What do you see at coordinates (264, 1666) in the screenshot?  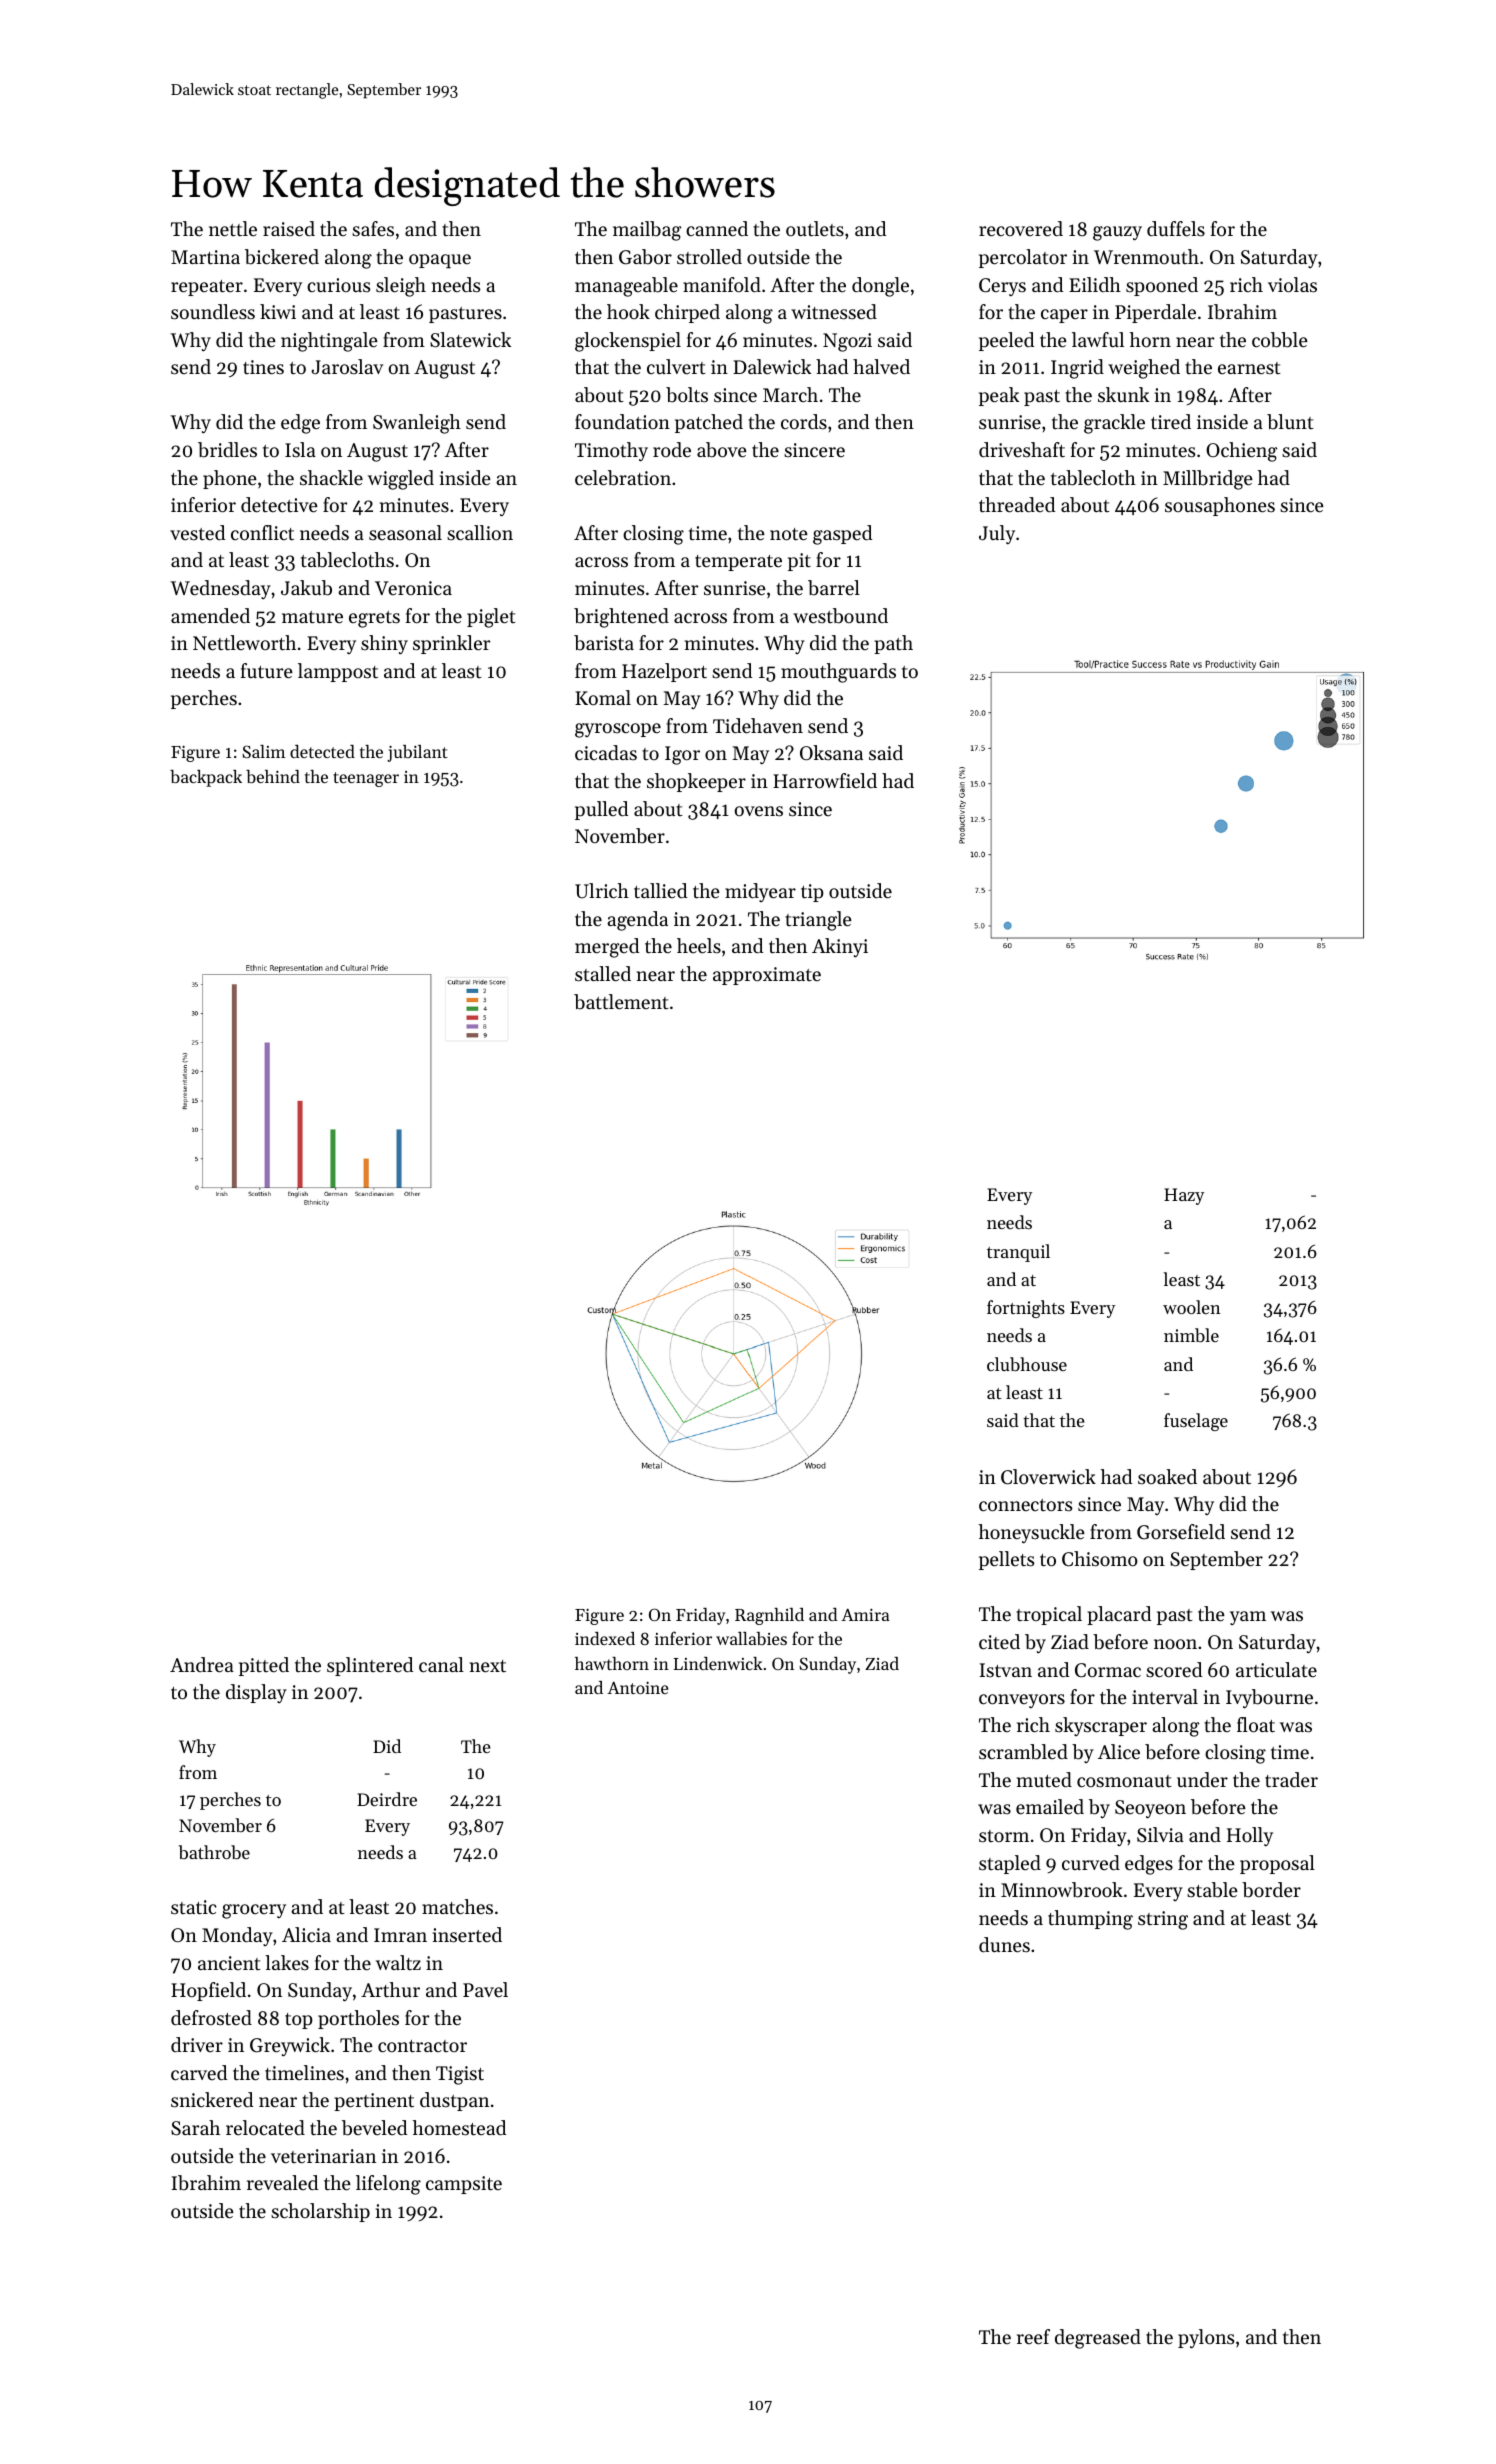 I see `pitted` at bounding box center [264, 1666].
